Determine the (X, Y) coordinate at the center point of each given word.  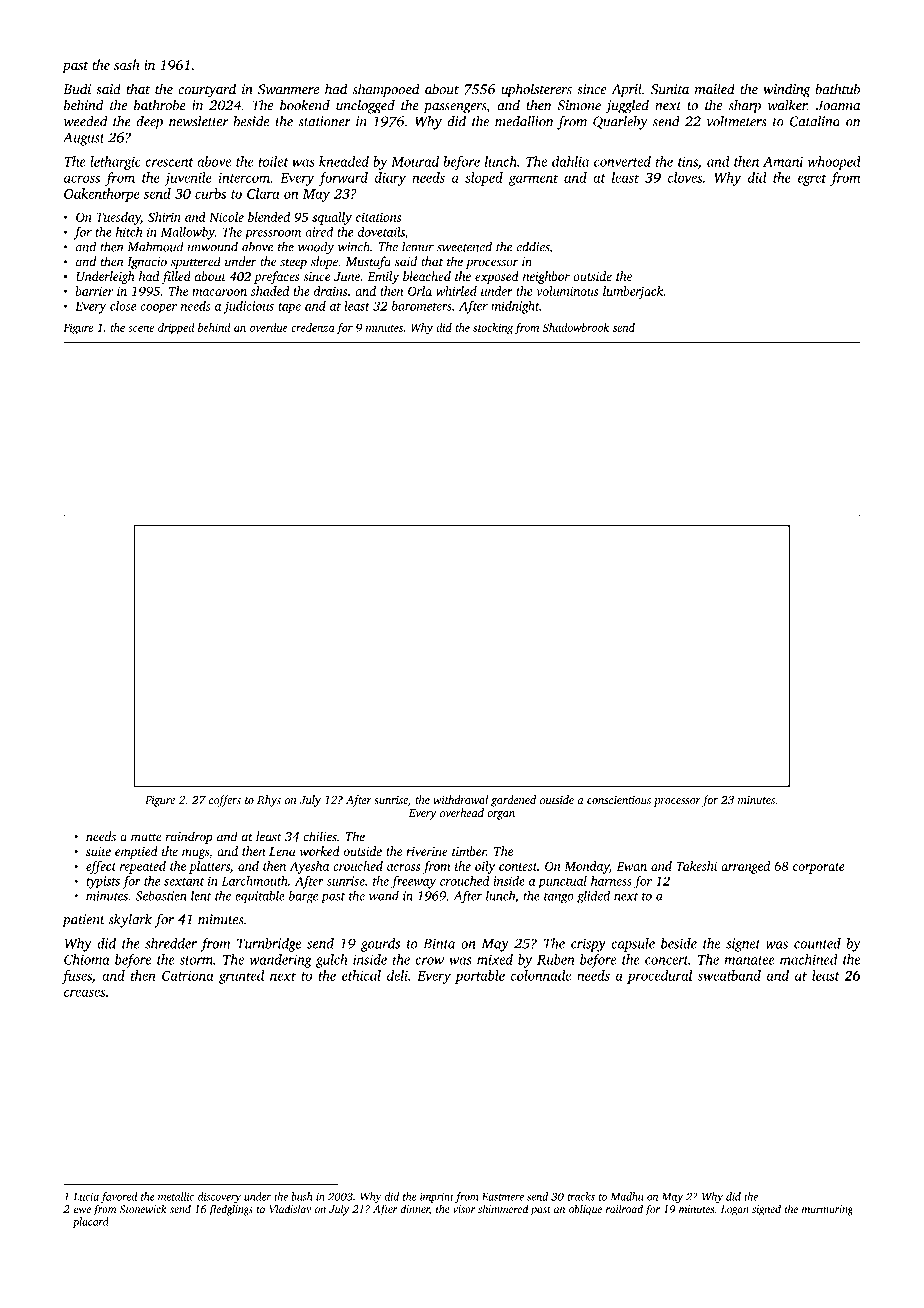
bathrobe (160, 105)
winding (787, 90)
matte (146, 837)
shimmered (503, 1209)
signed (766, 1210)
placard (91, 1222)
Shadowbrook (576, 327)
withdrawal (460, 799)
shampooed (385, 90)
